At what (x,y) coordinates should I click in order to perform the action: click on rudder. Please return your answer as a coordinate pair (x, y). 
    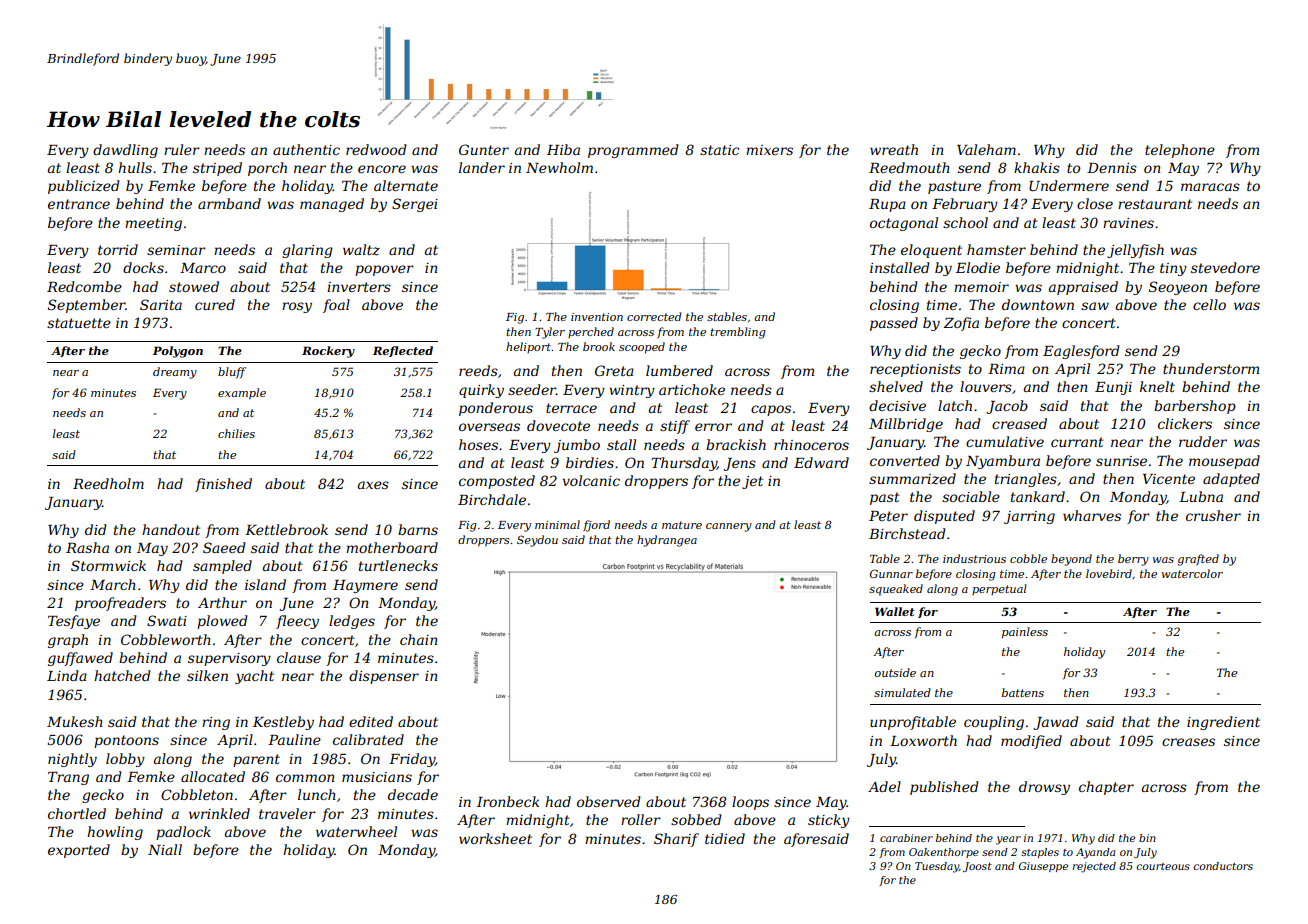
    Looking at the image, I should click on (1203, 441).
